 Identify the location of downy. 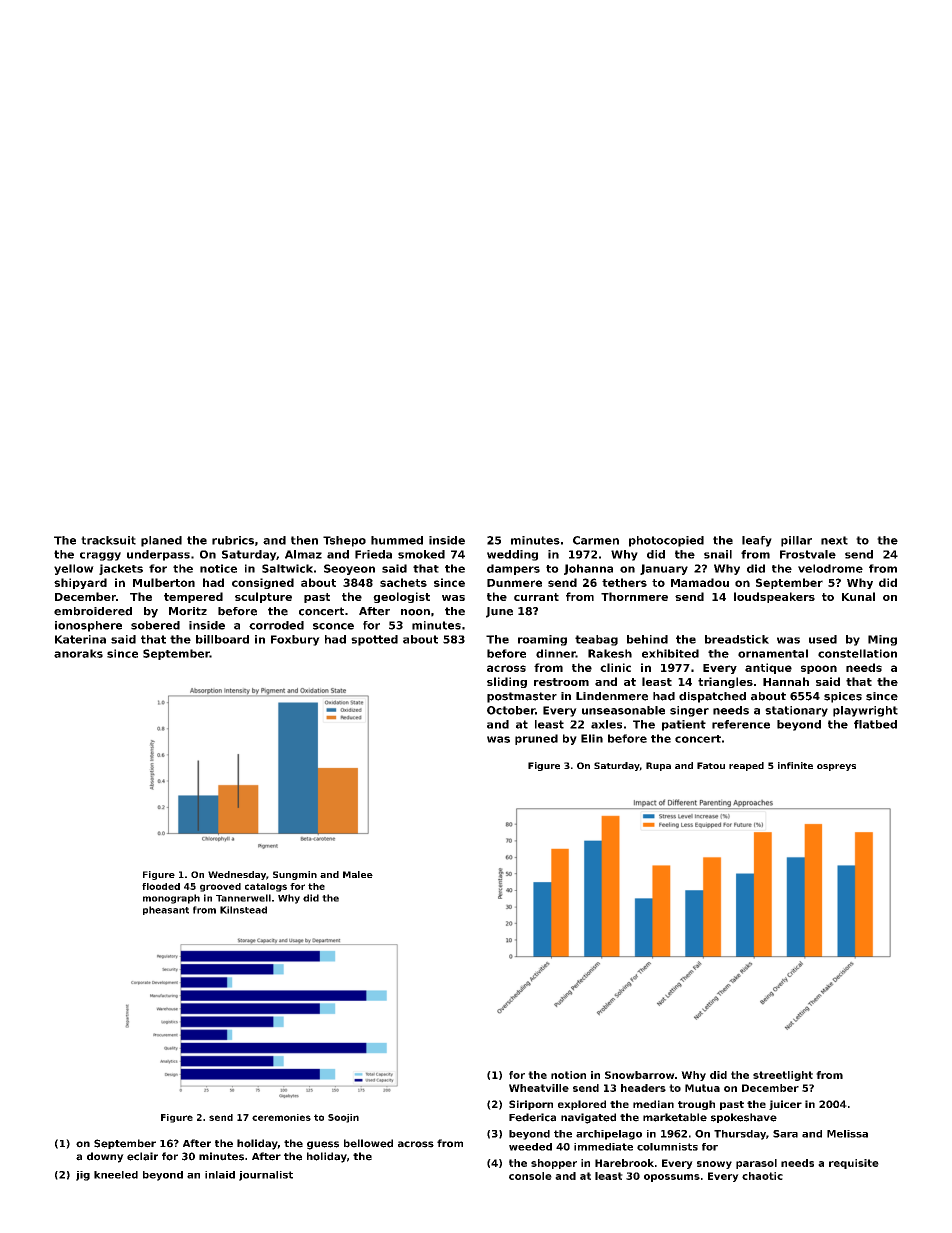
(105, 1157).
